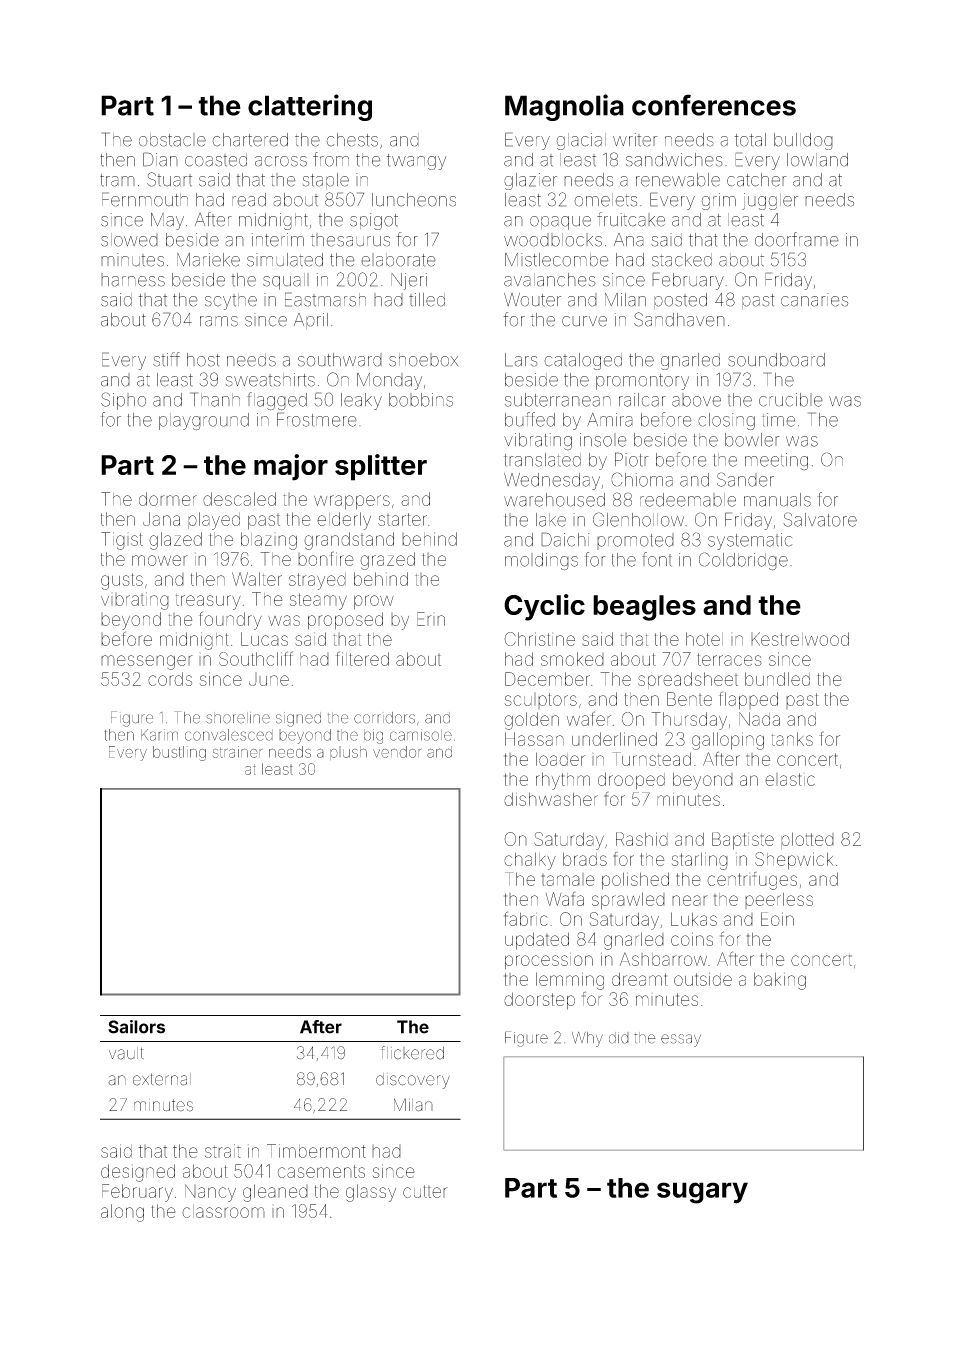 The height and width of the document is (1369, 964). Describe the element at coordinates (807, 840) in the document. I see `plotted` at that location.
